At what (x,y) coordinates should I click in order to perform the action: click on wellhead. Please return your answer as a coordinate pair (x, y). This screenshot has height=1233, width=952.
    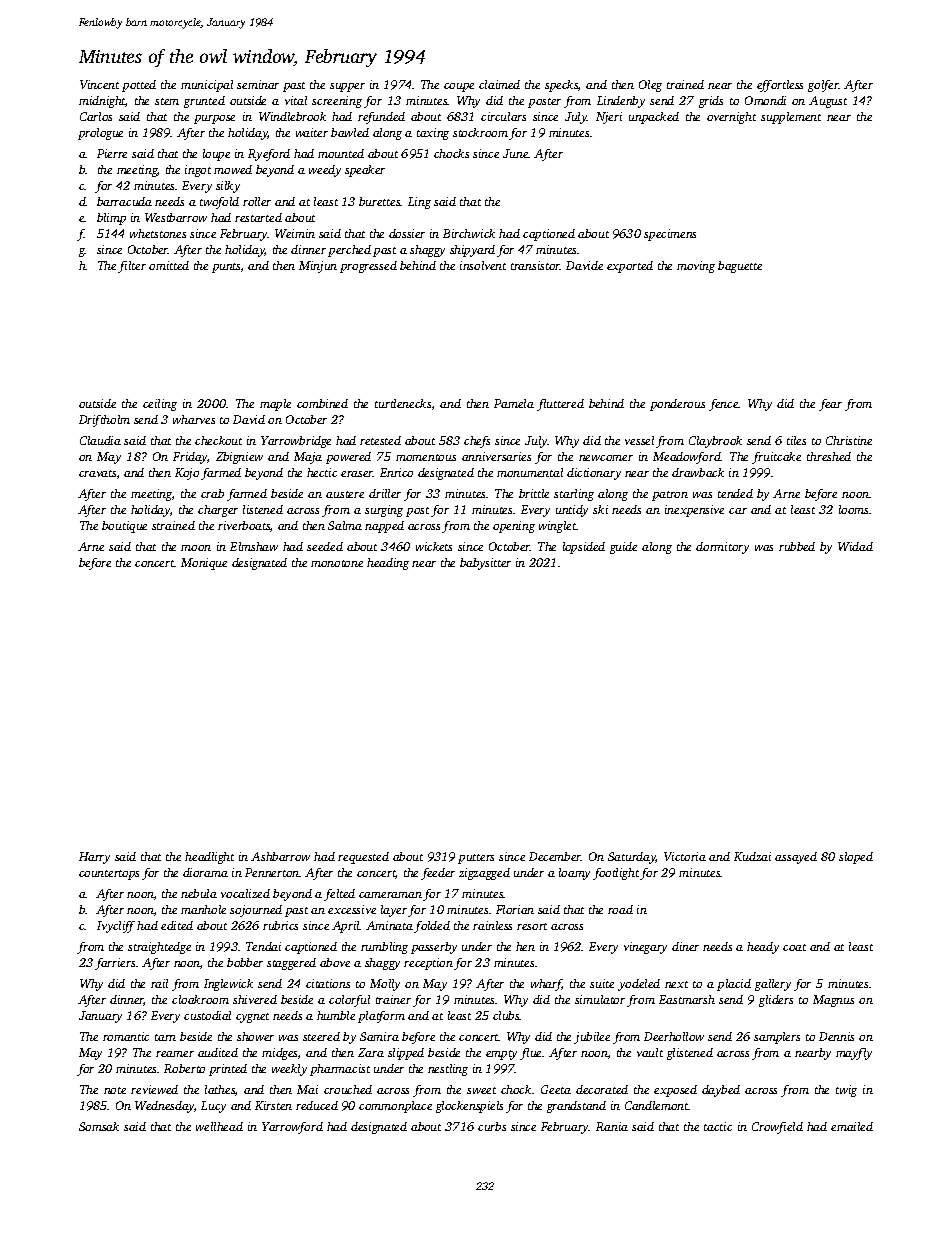
    Looking at the image, I should click on (219, 1126).
